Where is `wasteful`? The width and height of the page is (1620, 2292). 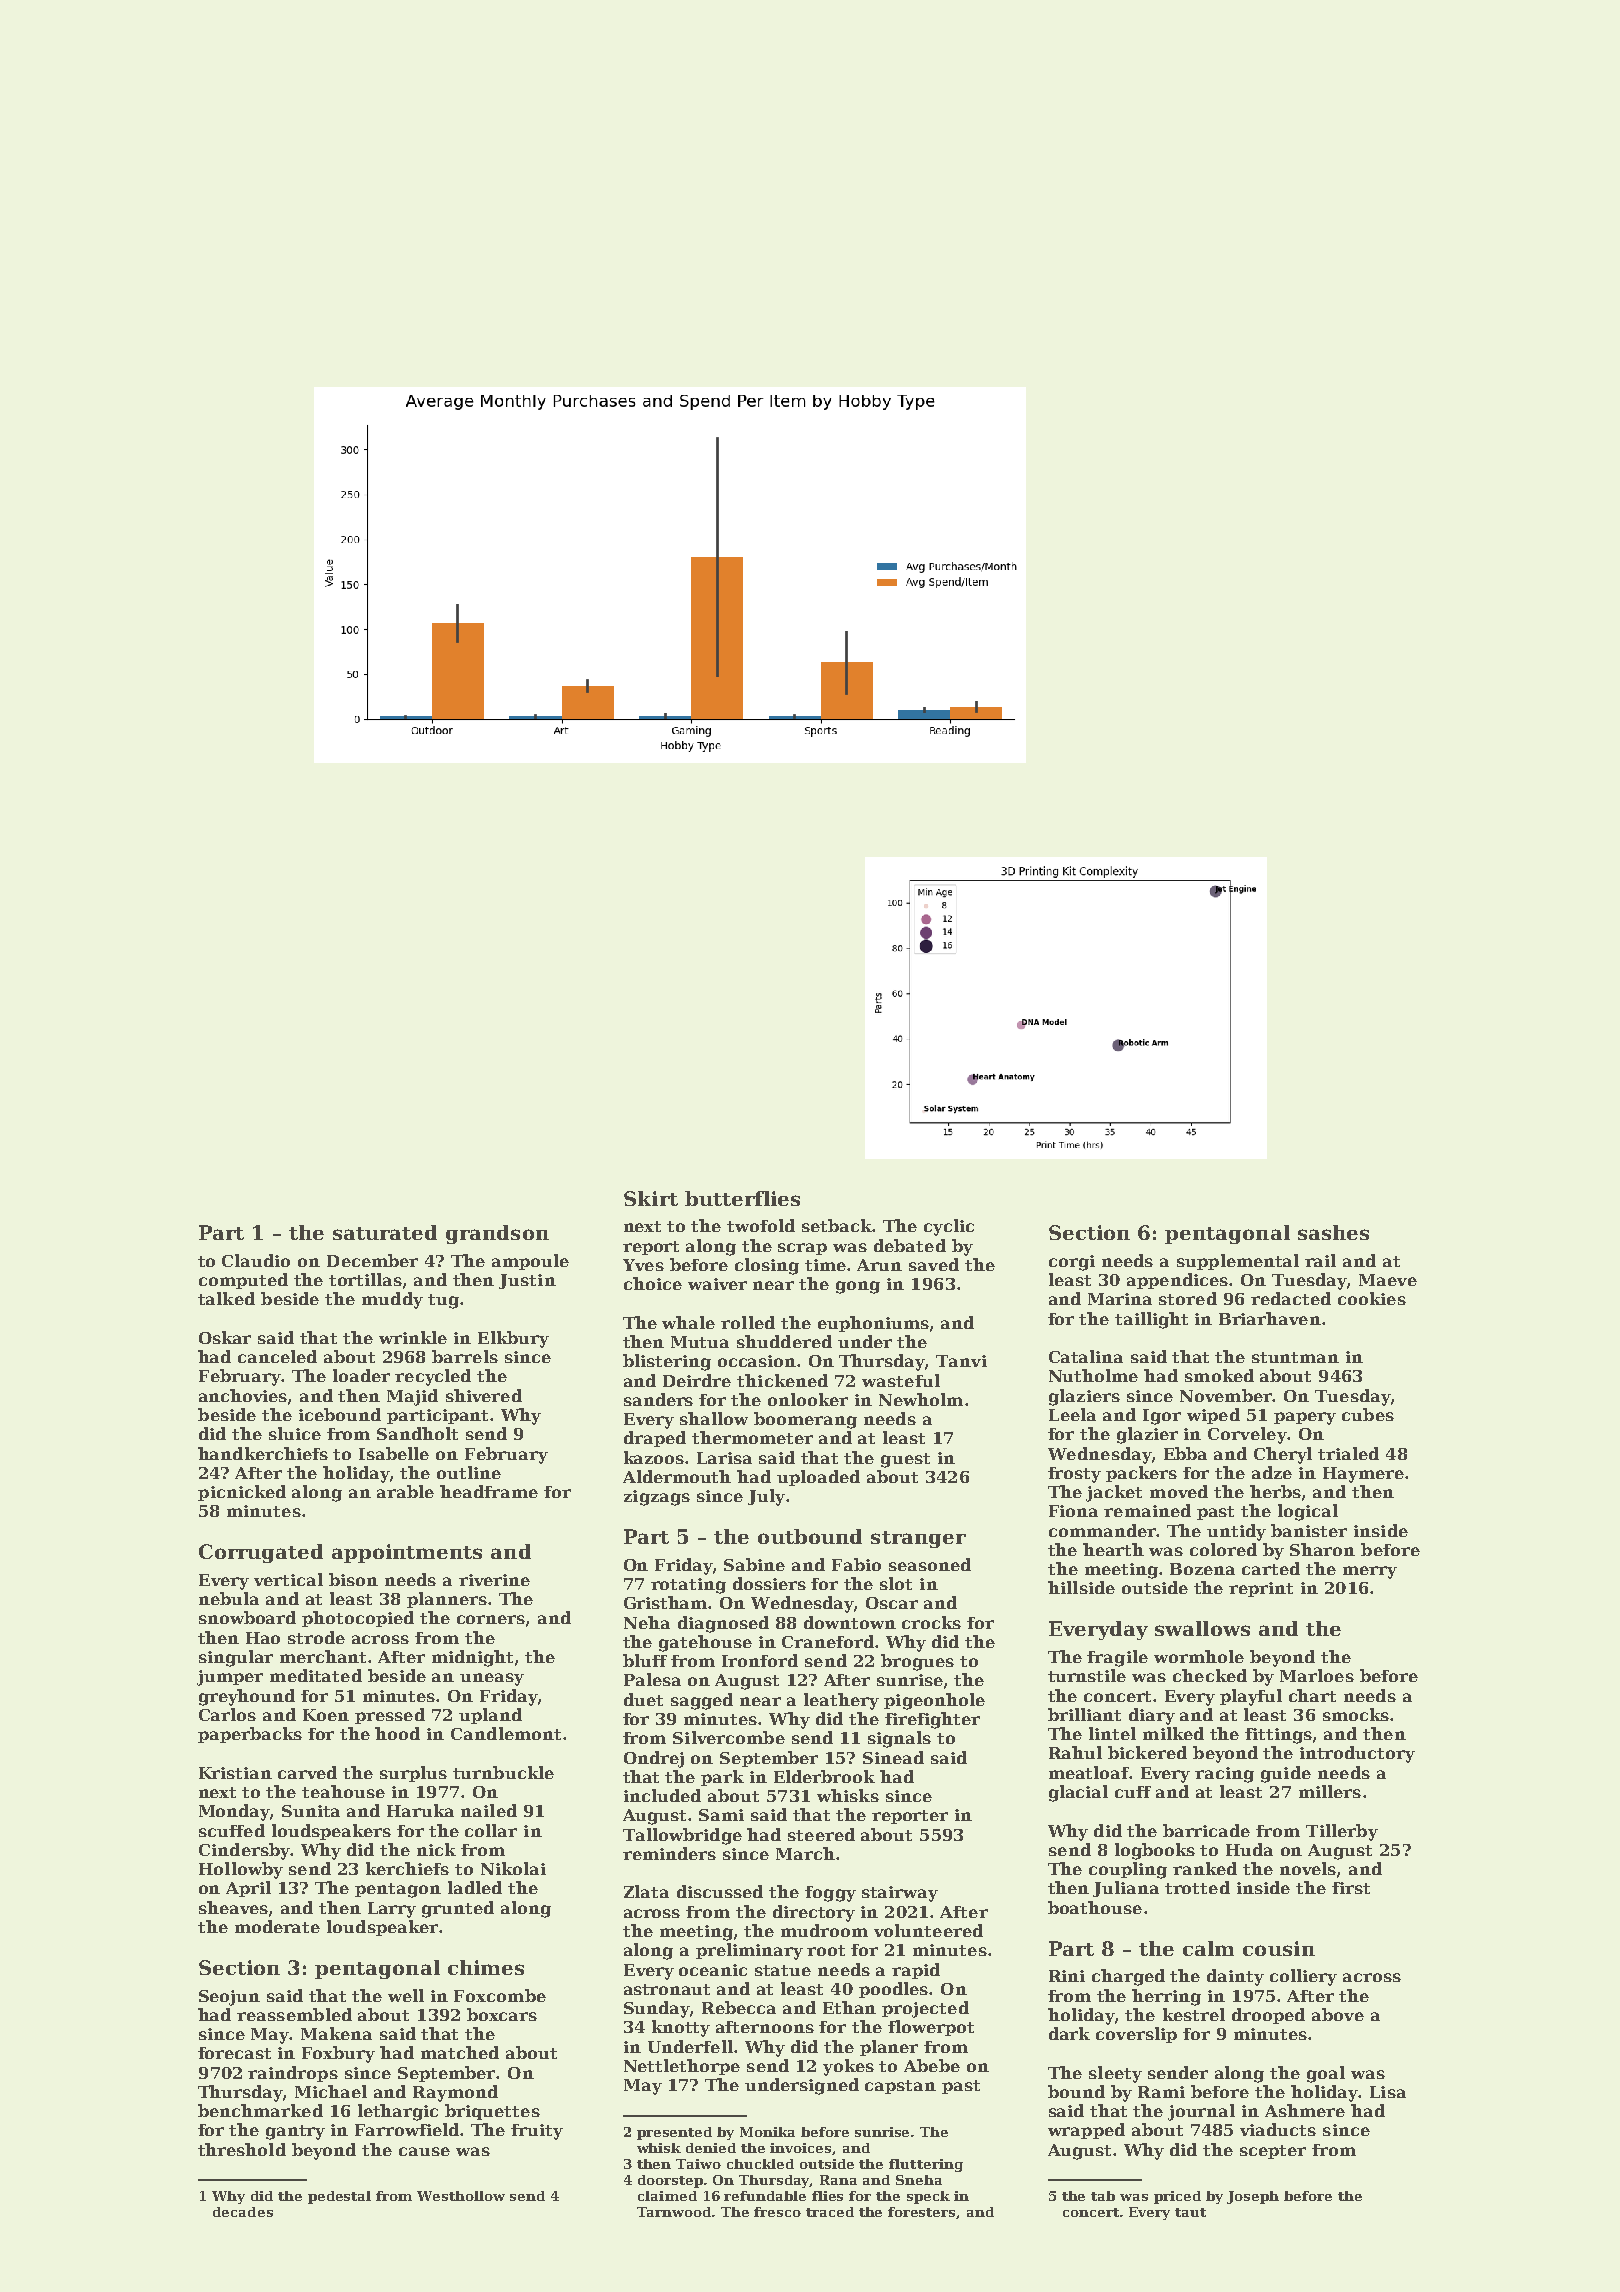 wasteful is located at coordinates (901, 1380).
